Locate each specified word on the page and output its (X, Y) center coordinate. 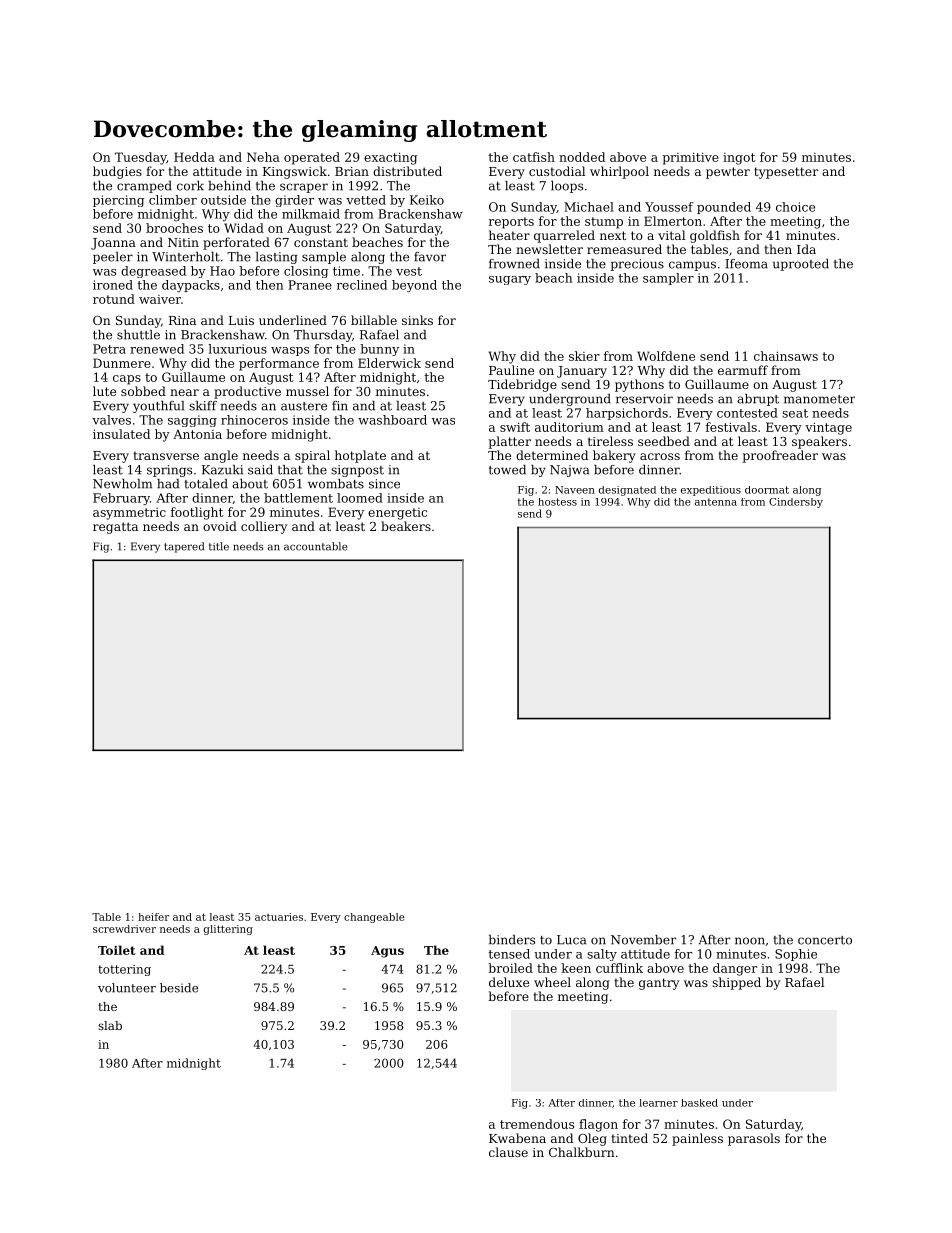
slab (110, 1025)
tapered (184, 547)
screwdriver (124, 929)
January (582, 372)
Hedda (194, 157)
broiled (510, 968)
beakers (406, 526)
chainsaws (786, 356)
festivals (731, 427)
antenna (716, 502)
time (346, 271)
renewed (157, 349)
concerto (825, 940)
